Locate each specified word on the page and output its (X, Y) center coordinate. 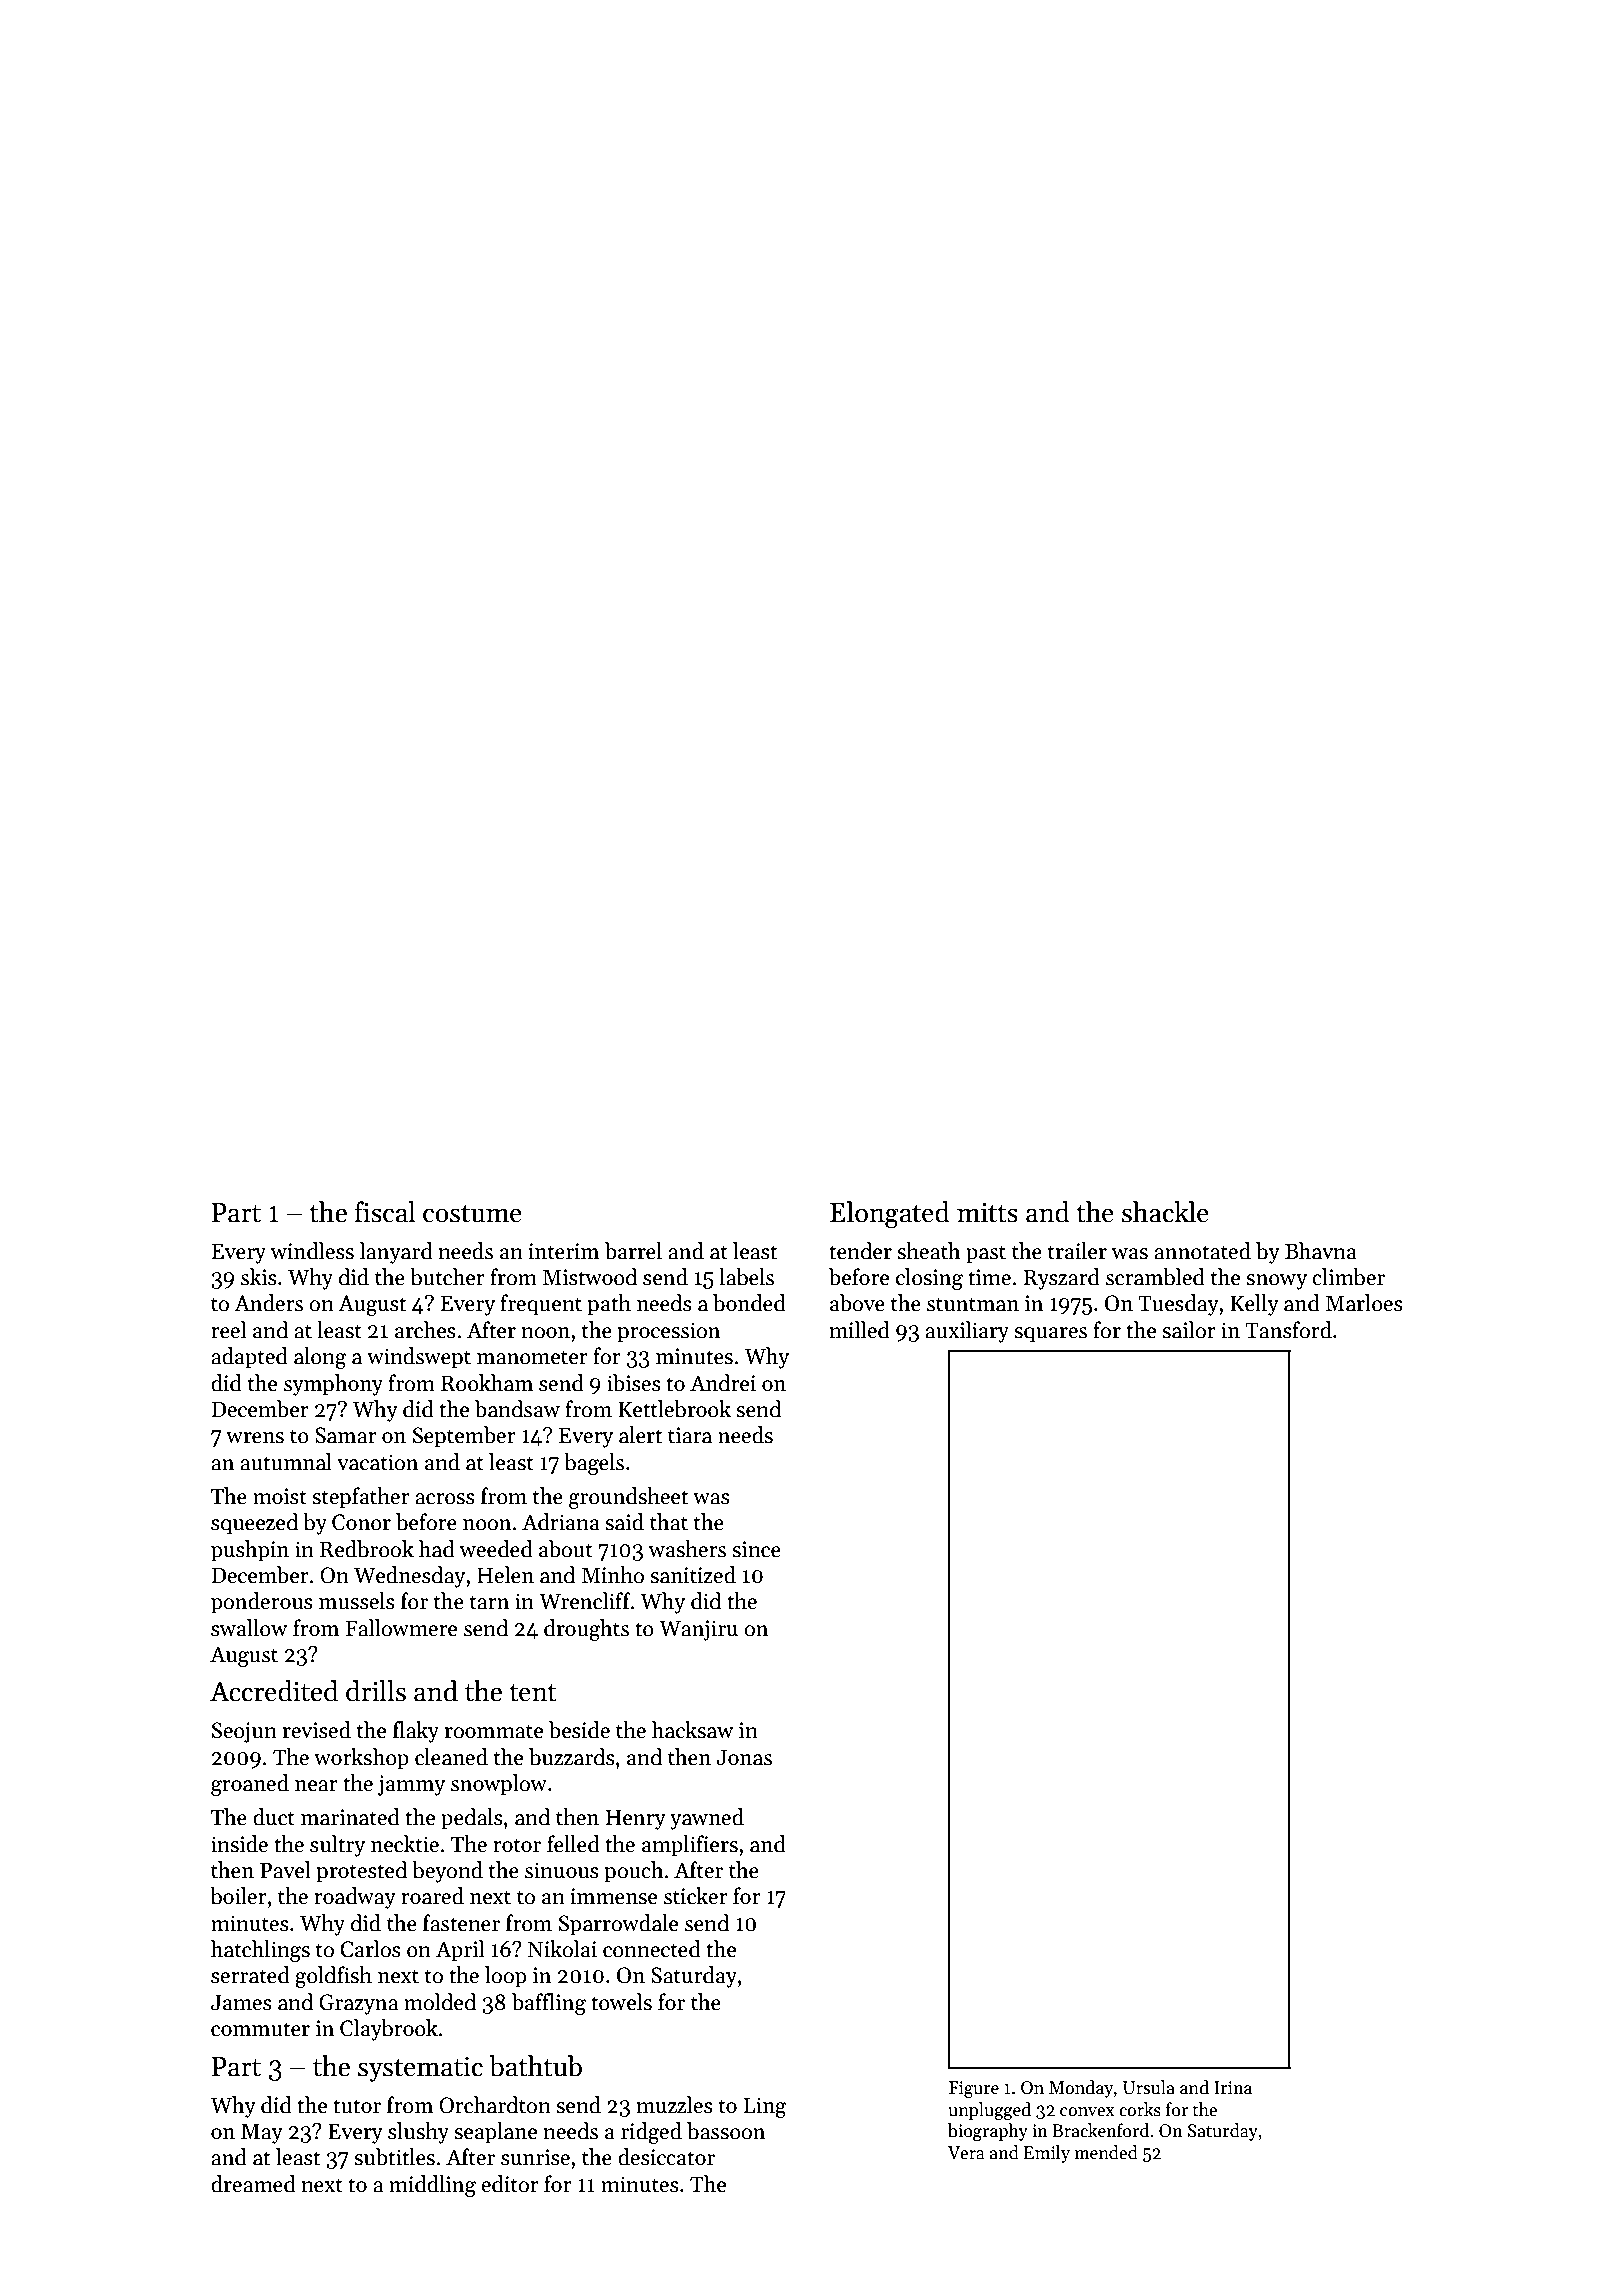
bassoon (726, 2131)
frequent (541, 1305)
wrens (255, 1438)
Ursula (1149, 2087)
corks (1140, 2109)
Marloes (1364, 1303)
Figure (974, 2089)
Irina (1233, 2088)
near (316, 1786)
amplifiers (690, 1846)
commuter (260, 2029)
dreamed (253, 2184)
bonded (749, 1303)
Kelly (1254, 1305)
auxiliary (967, 1332)
